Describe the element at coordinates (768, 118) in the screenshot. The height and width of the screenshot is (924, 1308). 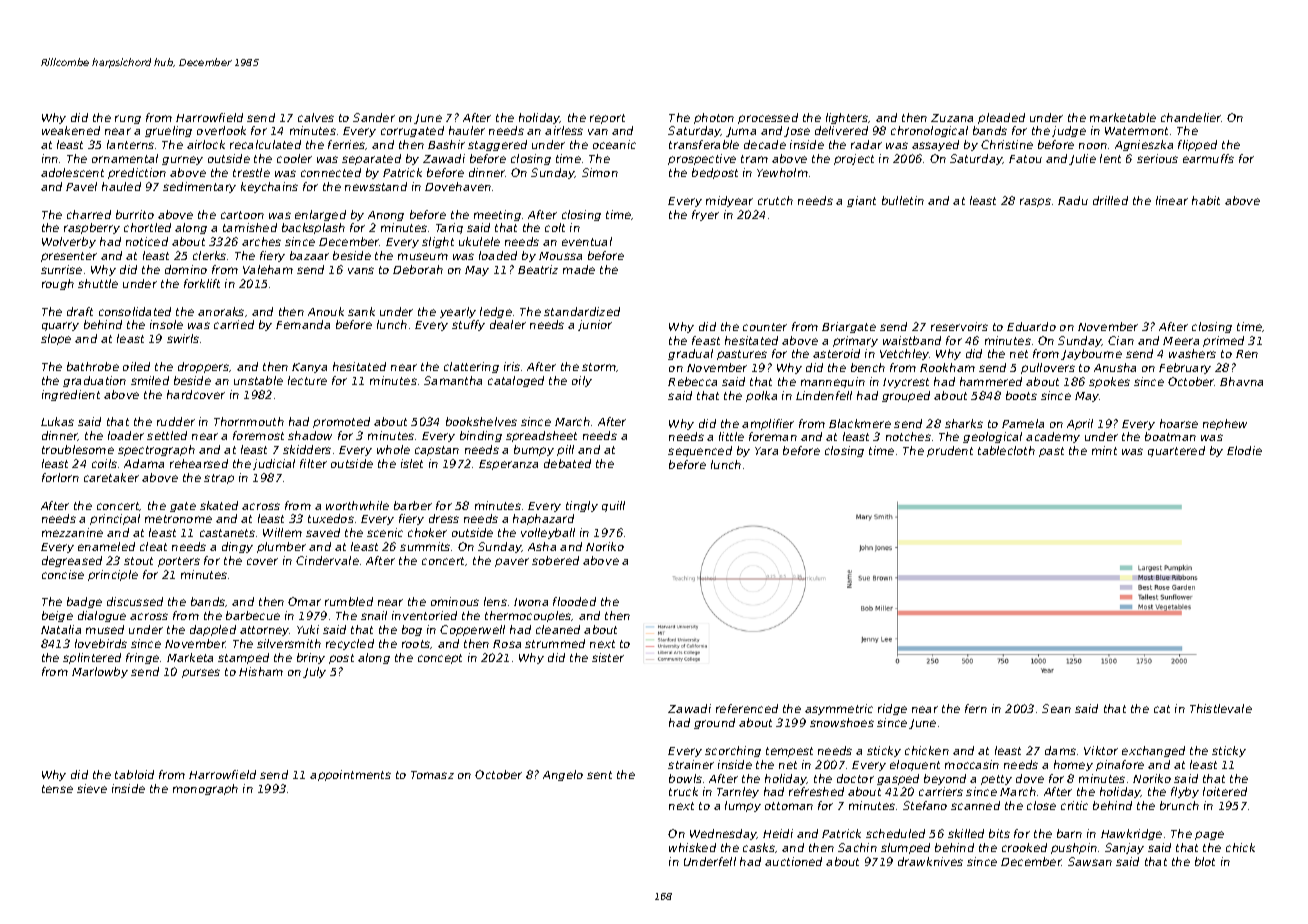
I see `processed` at that location.
